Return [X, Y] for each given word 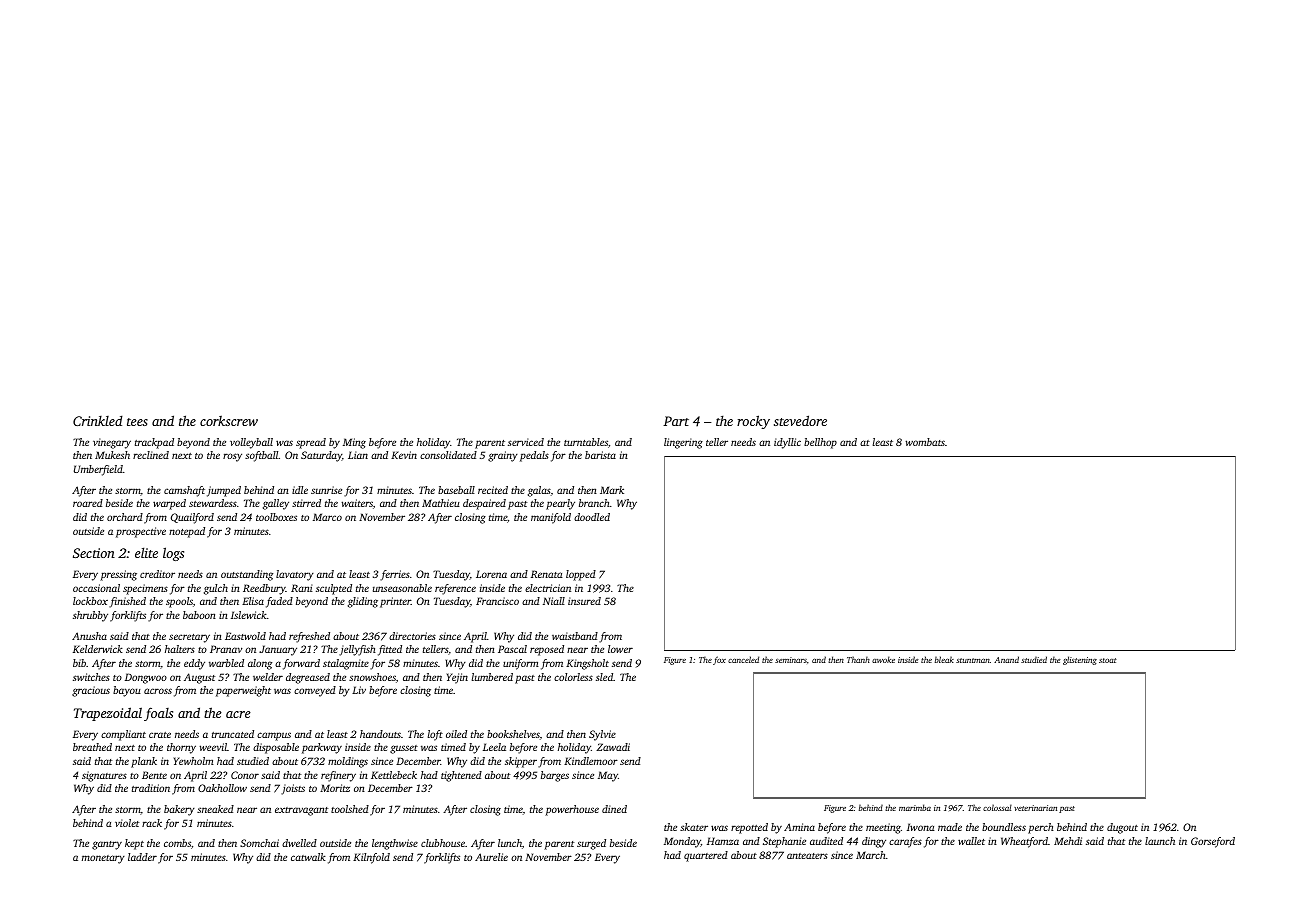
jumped [224, 491]
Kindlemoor [591, 761]
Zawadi [613, 747]
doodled [592, 517]
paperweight [243, 691]
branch [594, 503]
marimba [915, 807]
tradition [151, 788]
